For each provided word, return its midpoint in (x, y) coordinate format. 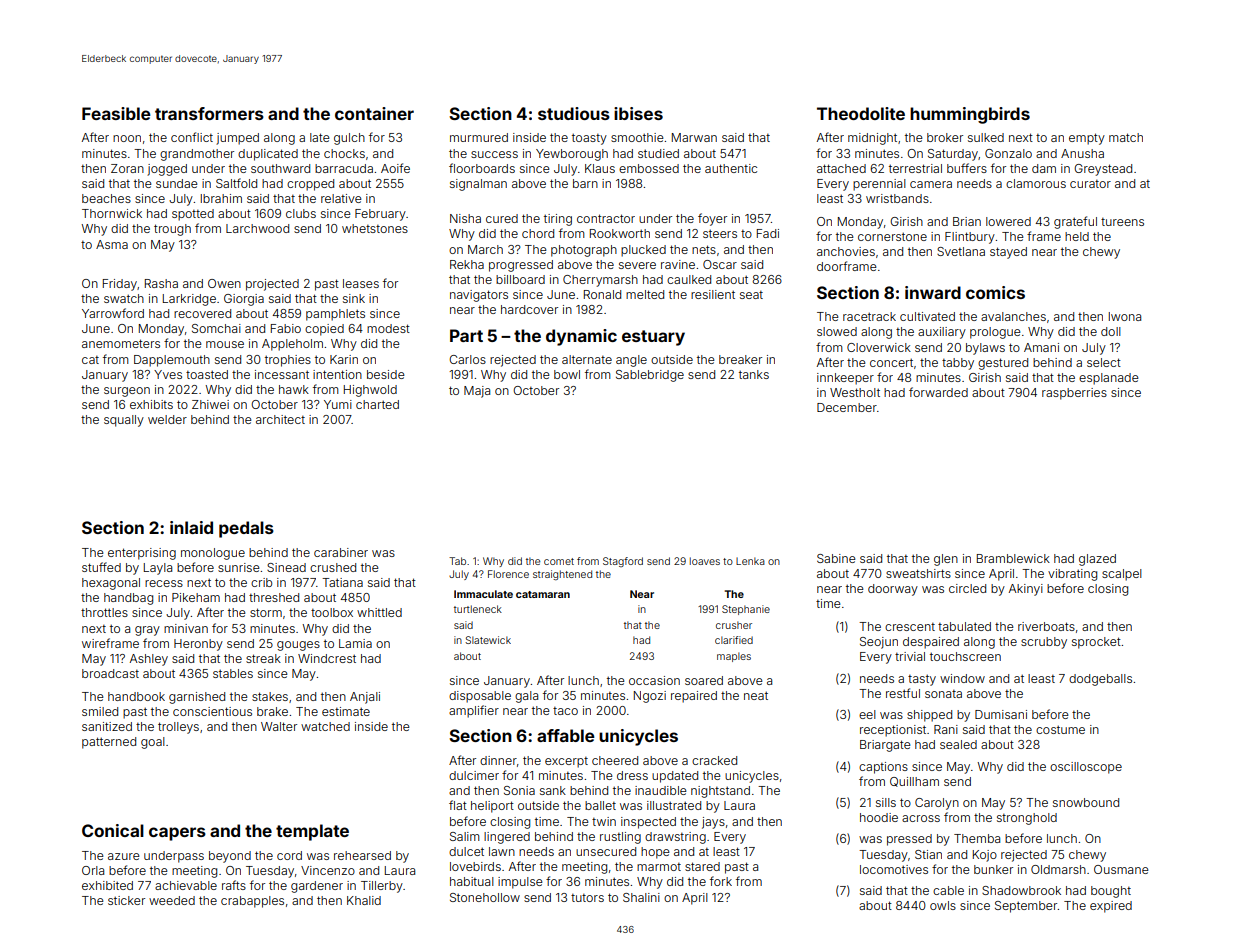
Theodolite (861, 113)
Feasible (116, 113)
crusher (734, 625)
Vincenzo (328, 870)
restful (903, 693)
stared (702, 866)
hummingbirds (970, 115)
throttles (104, 612)
